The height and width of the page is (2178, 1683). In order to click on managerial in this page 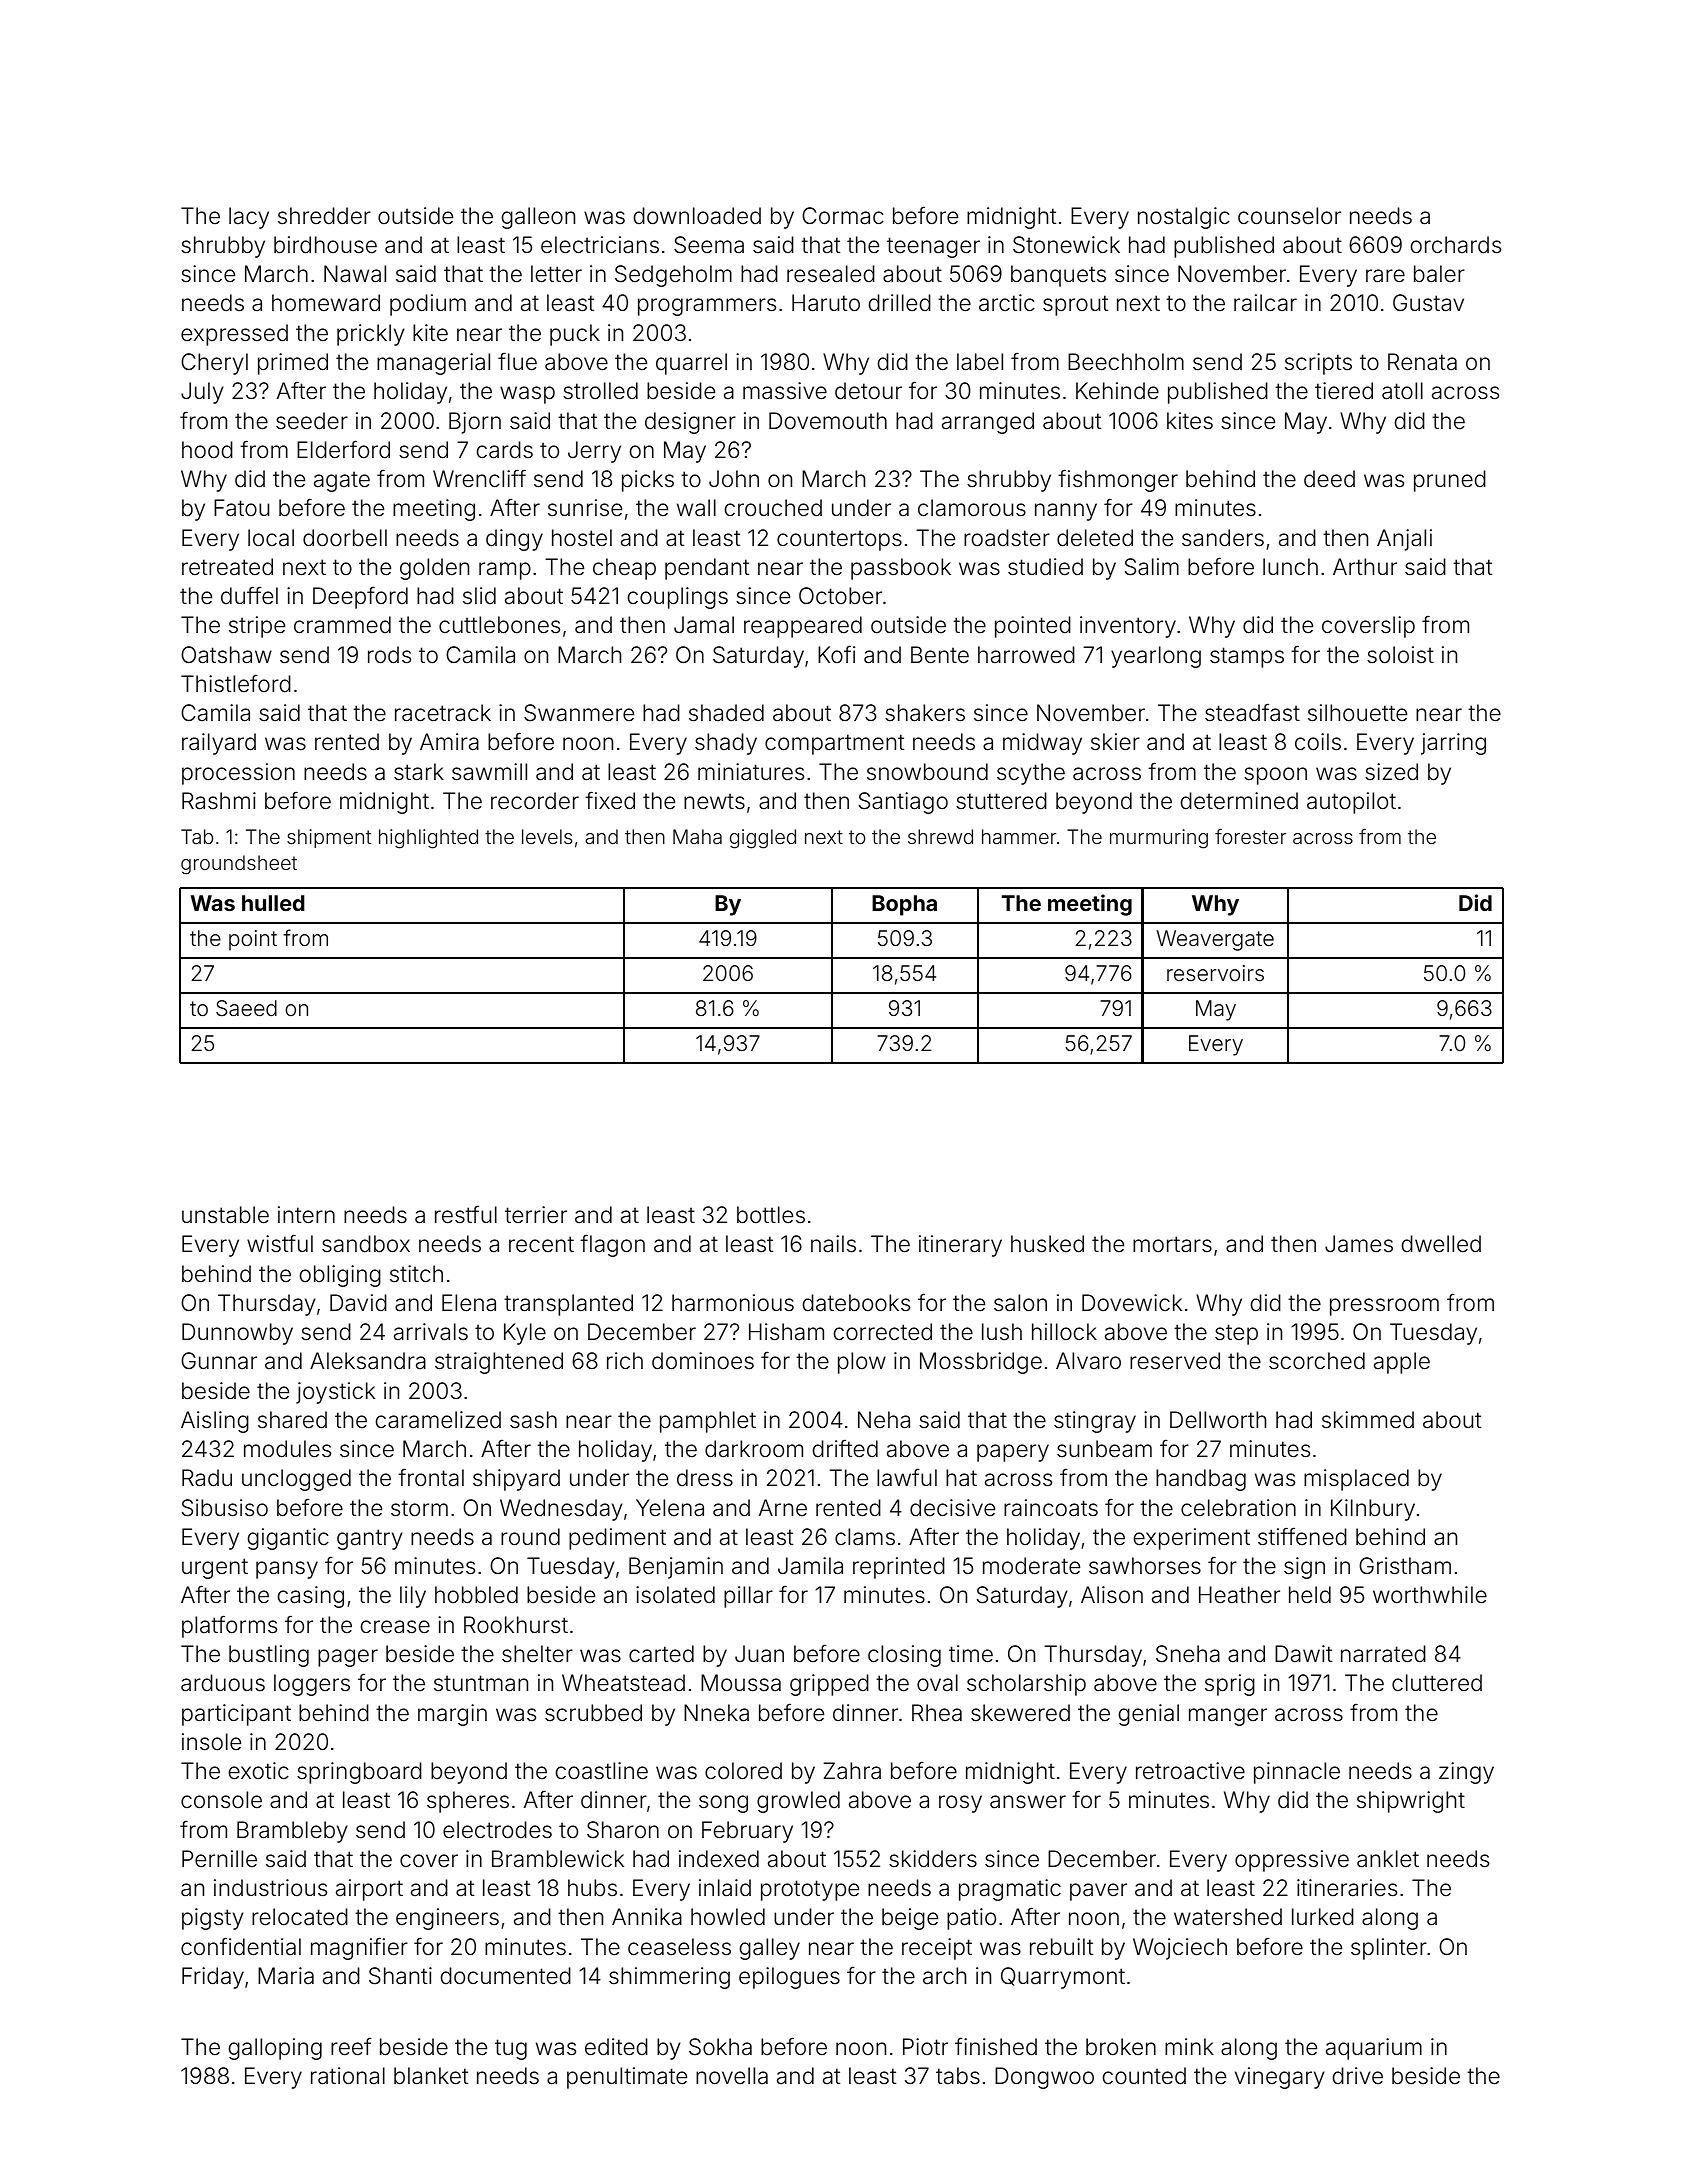, I will do `click(433, 364)`.
